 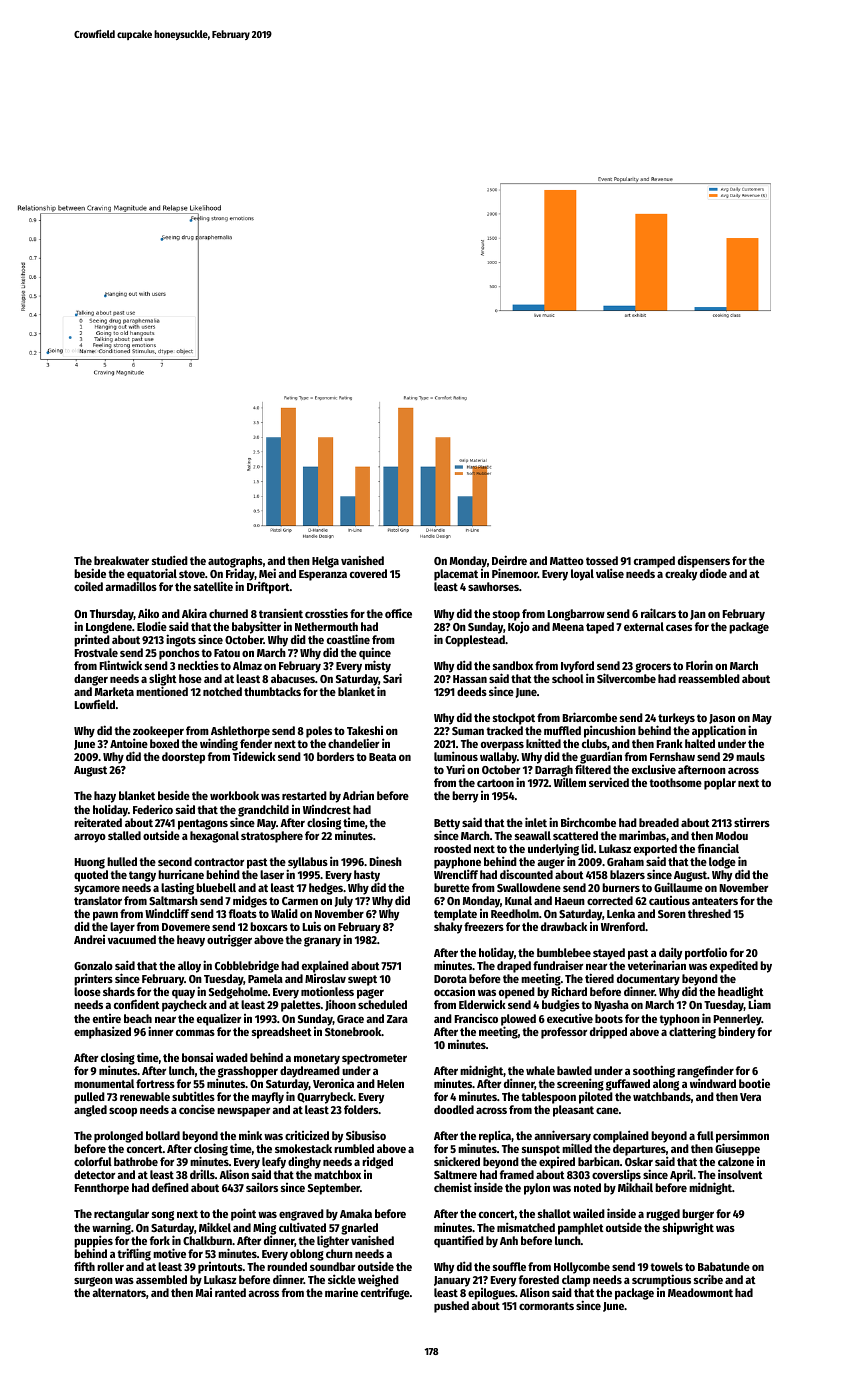 I want to click on breaded, so click(x=659, y=822).
